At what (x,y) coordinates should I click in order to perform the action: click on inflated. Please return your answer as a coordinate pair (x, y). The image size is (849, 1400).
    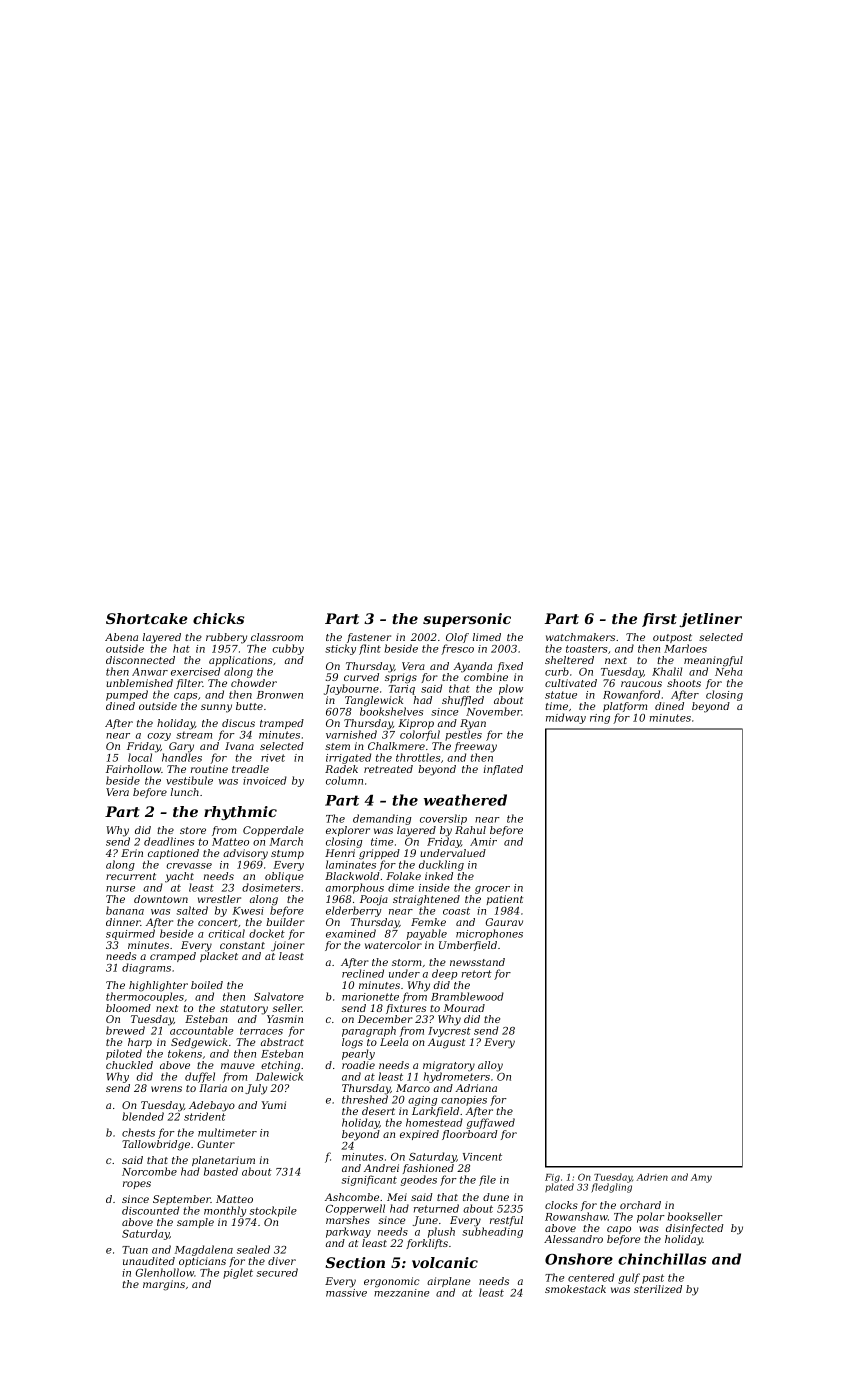
    Looking at the image, I should click on (503, 770).
